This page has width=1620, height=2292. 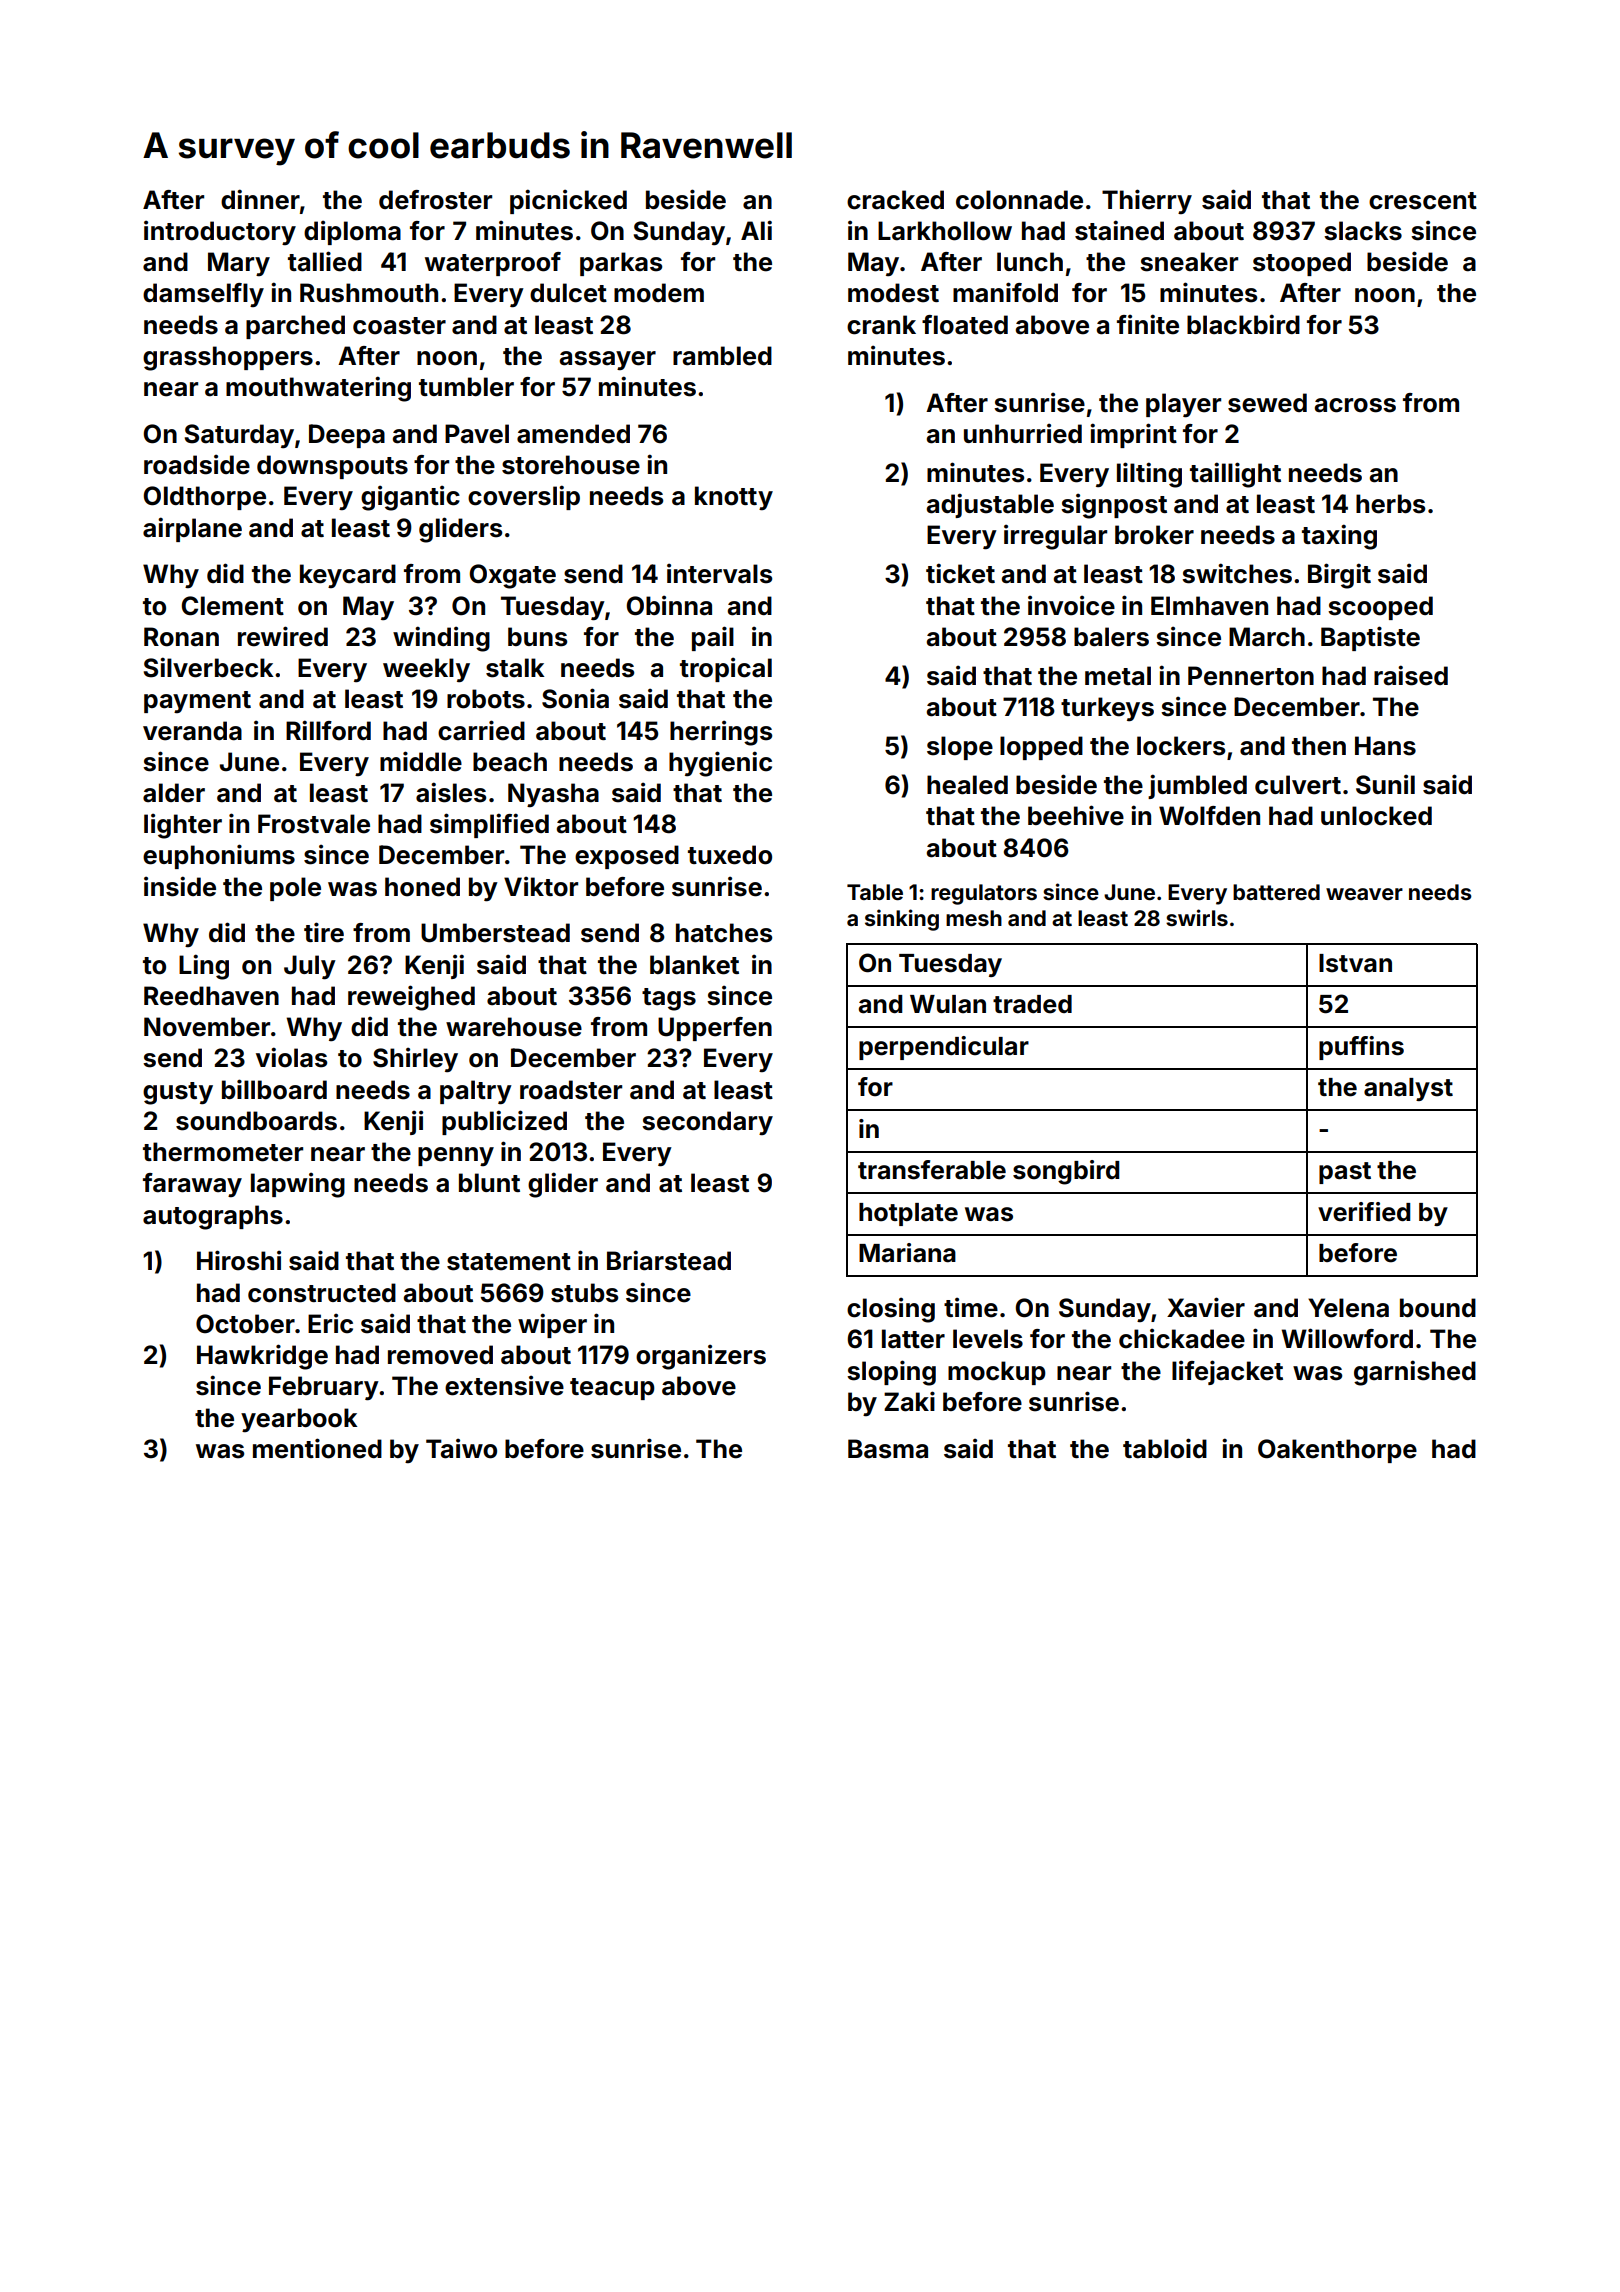 What do you see at coordinates (715, 1029) in the page?
I see `Upperfen` at bounding box center [715, 1029].
